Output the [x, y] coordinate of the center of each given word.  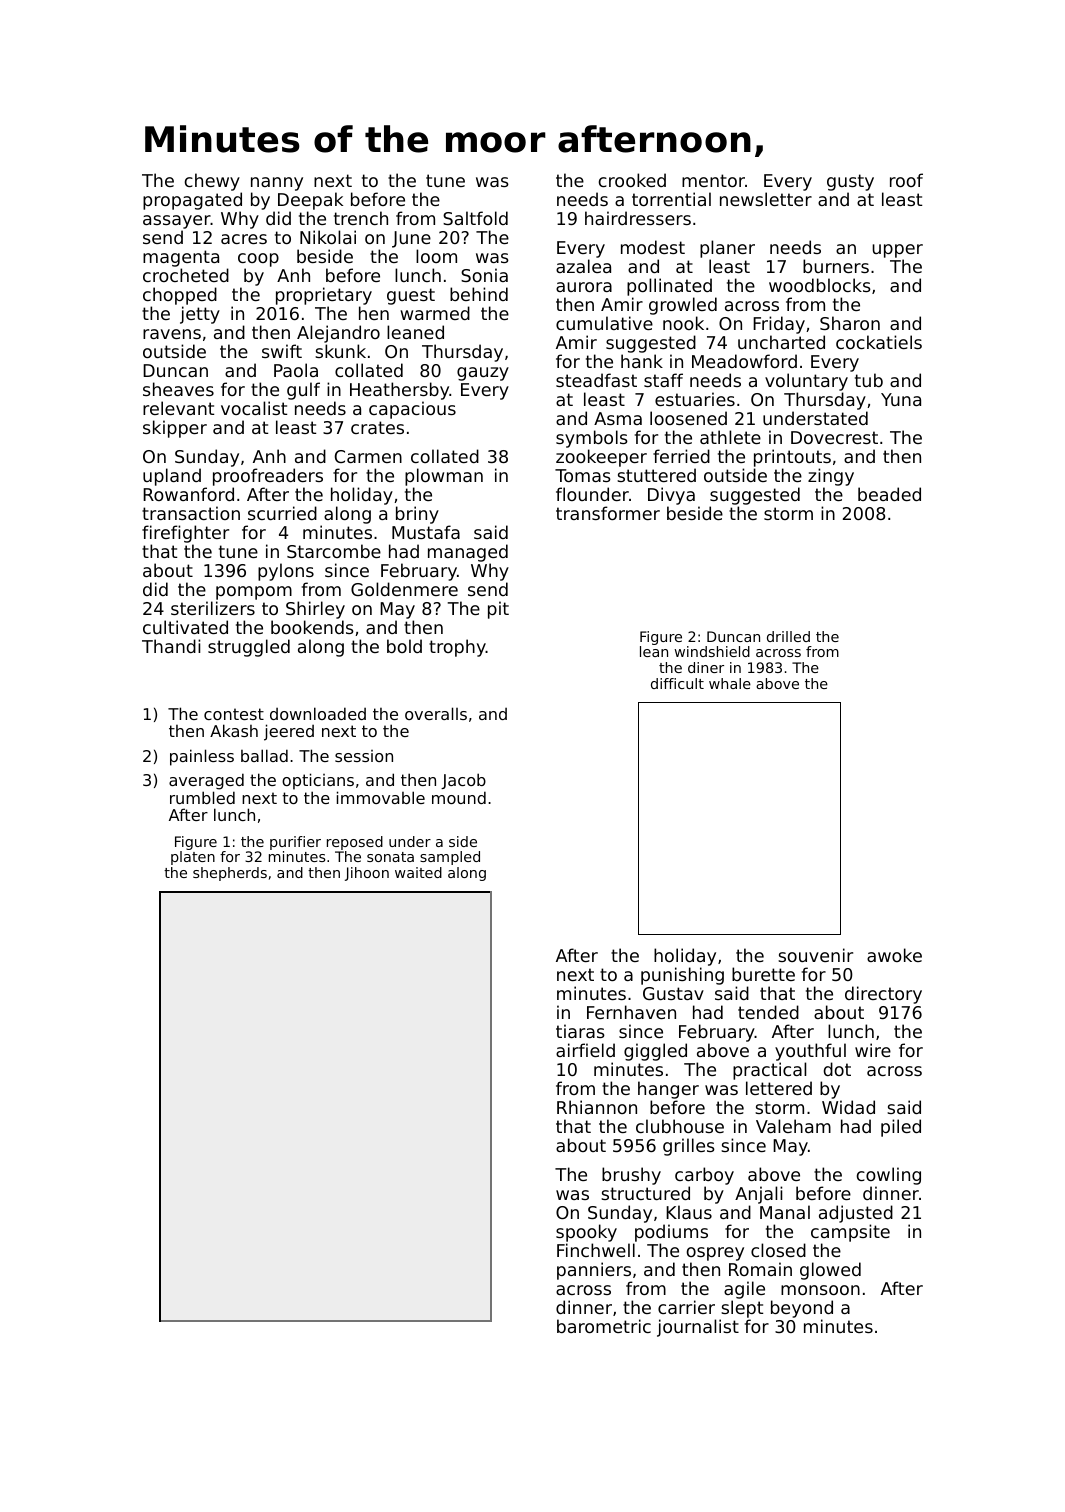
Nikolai [328, 237]
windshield [712, 651]
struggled [249, 648]
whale [730, 683]
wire [873, 1050]
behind [479, 294]
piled [901, 1128]
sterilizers [213, 608]
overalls [436, 713]
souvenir [815, 955]
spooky [586, 1233]
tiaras [580, 1031]
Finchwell [596, 1250]
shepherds [230, 874]
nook [683, 323]
